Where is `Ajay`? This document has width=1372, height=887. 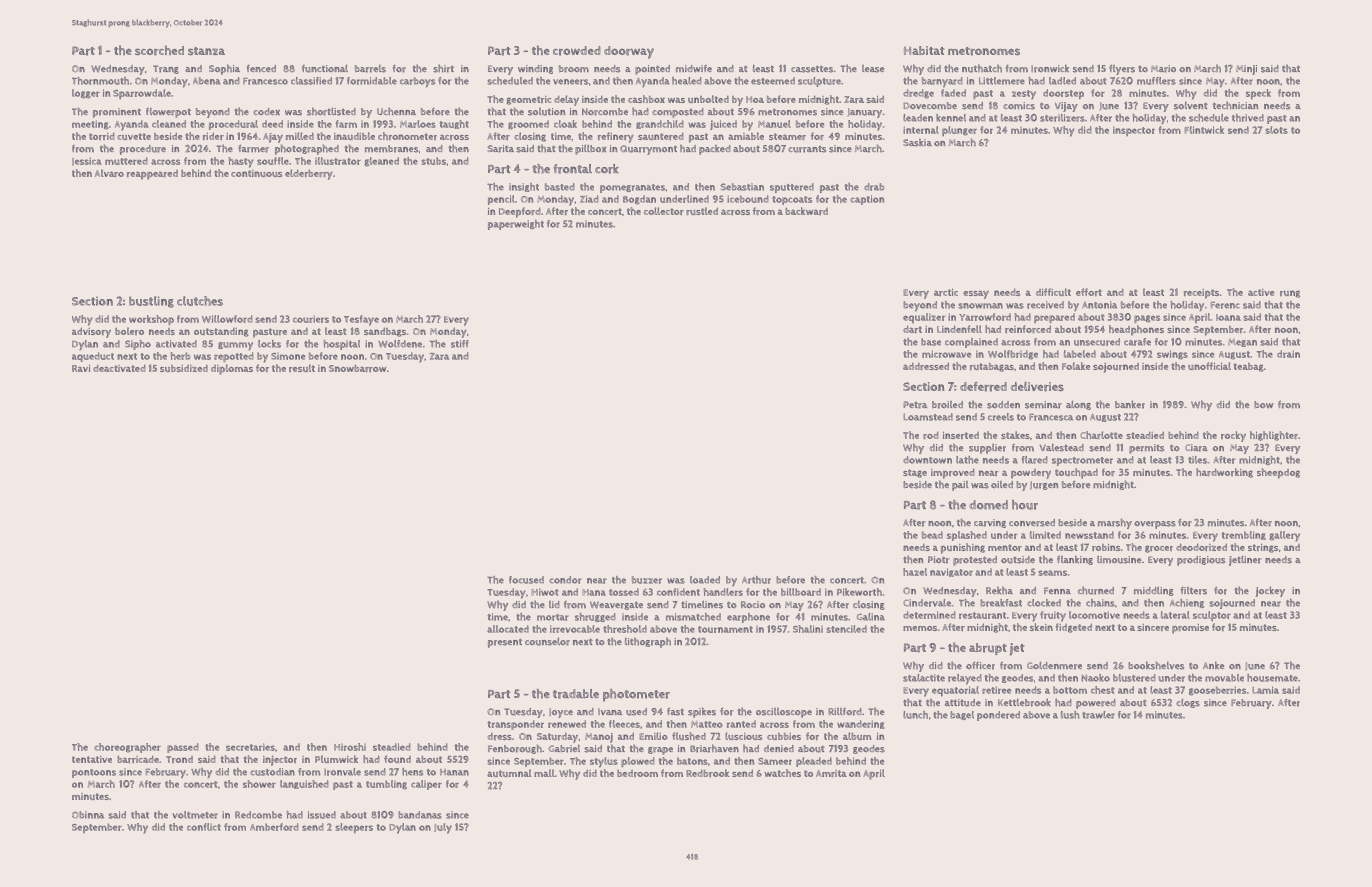
Ajay is located at coordinates (273, 138).
